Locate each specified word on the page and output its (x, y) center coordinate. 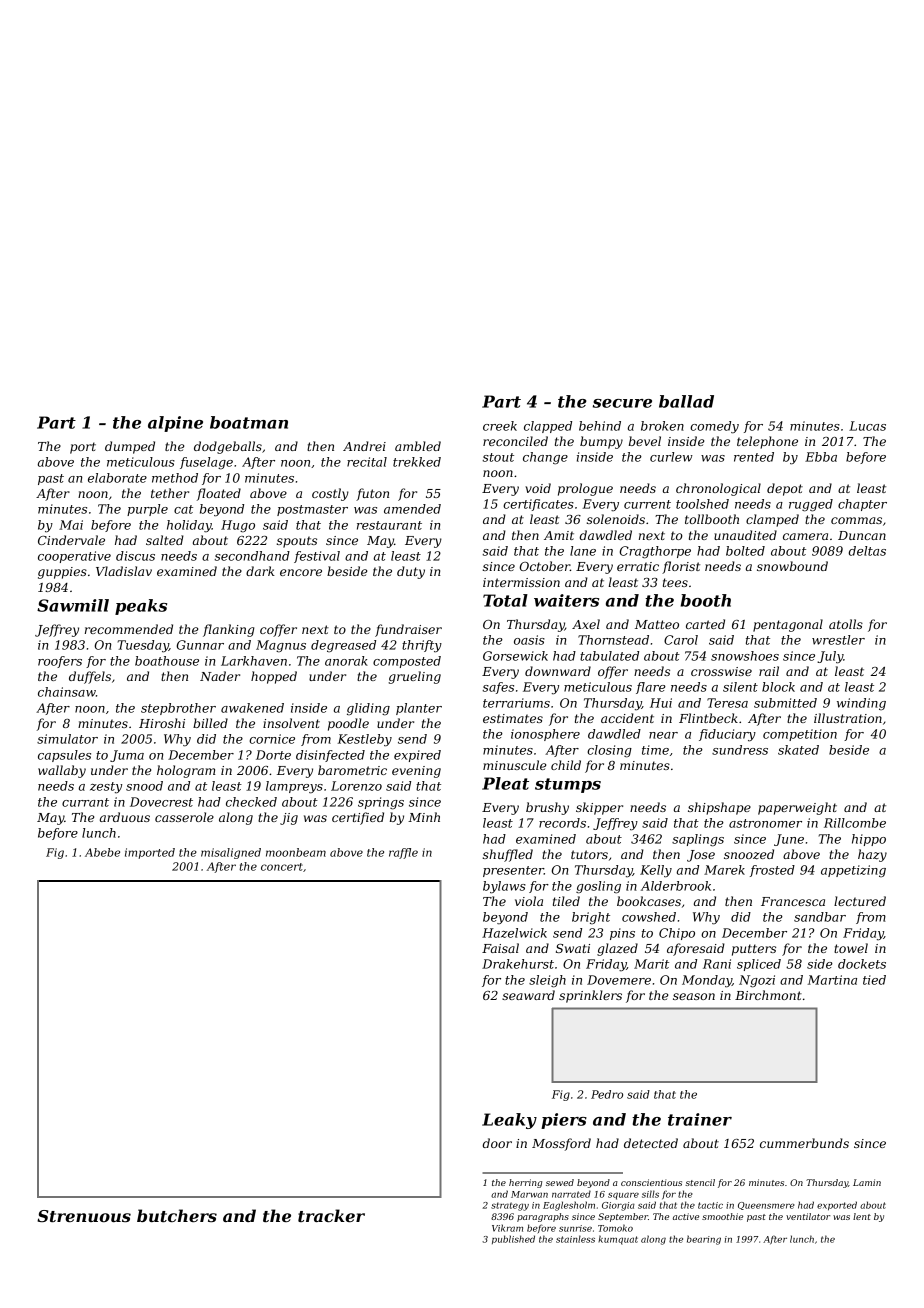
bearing (704, 1240)
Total (505, 600)
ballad (686, 401)
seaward (528, 995)
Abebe (102, 852)
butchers (177, 1215)
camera (805, 536)
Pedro (607, 1094)
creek (500, 426)
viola (529, 901)
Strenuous (84, 1216)
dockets (862, 964)
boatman (249, 422)
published (513, 1239)
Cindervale (71, 540)
